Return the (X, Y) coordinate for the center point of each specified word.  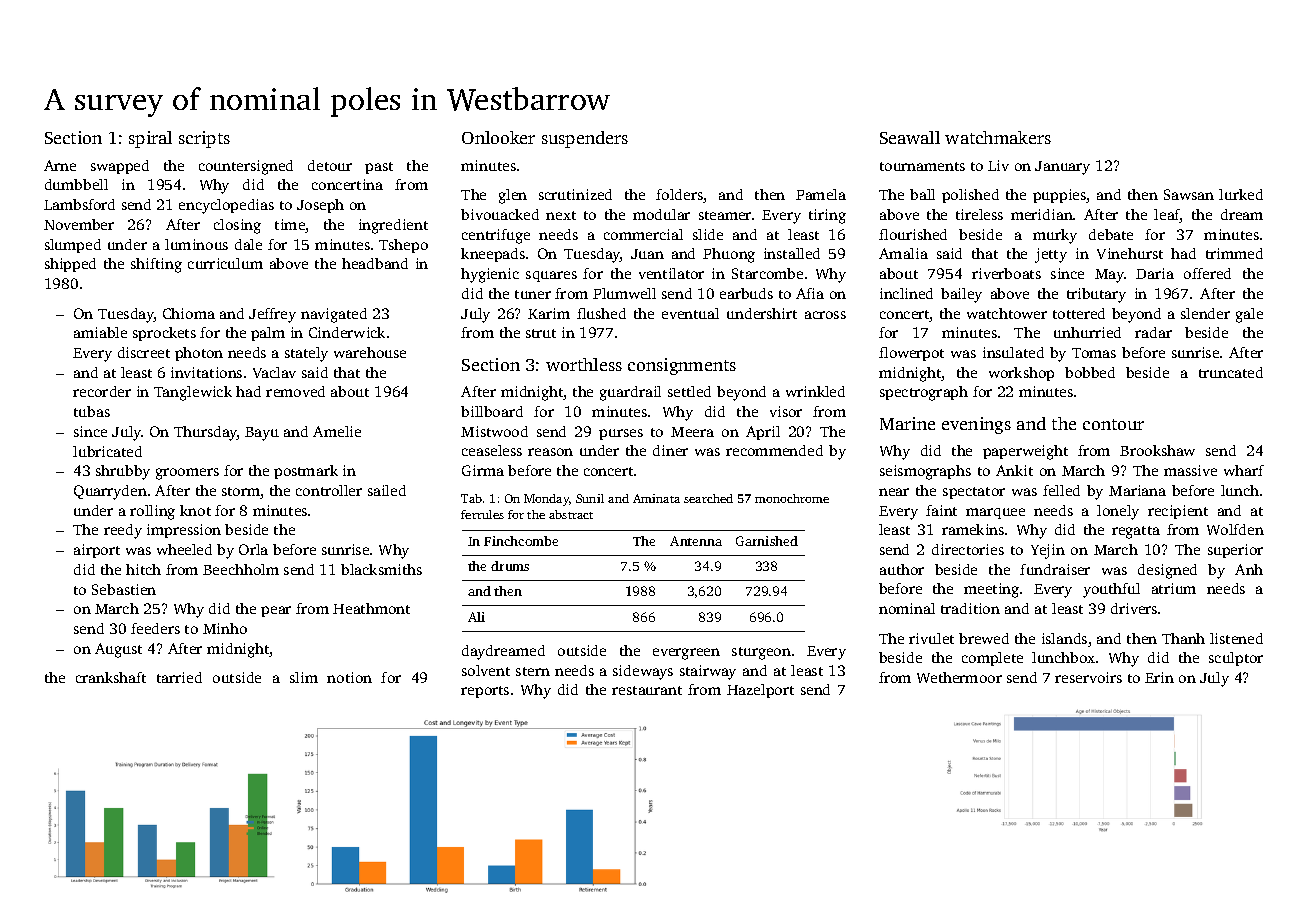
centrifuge (496, 236)
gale (1249, 315)
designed (1167, 571)
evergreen (686, 654)
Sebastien (124, 589)
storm (241, 493)
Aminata (656, 498)
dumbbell (76, 184)
